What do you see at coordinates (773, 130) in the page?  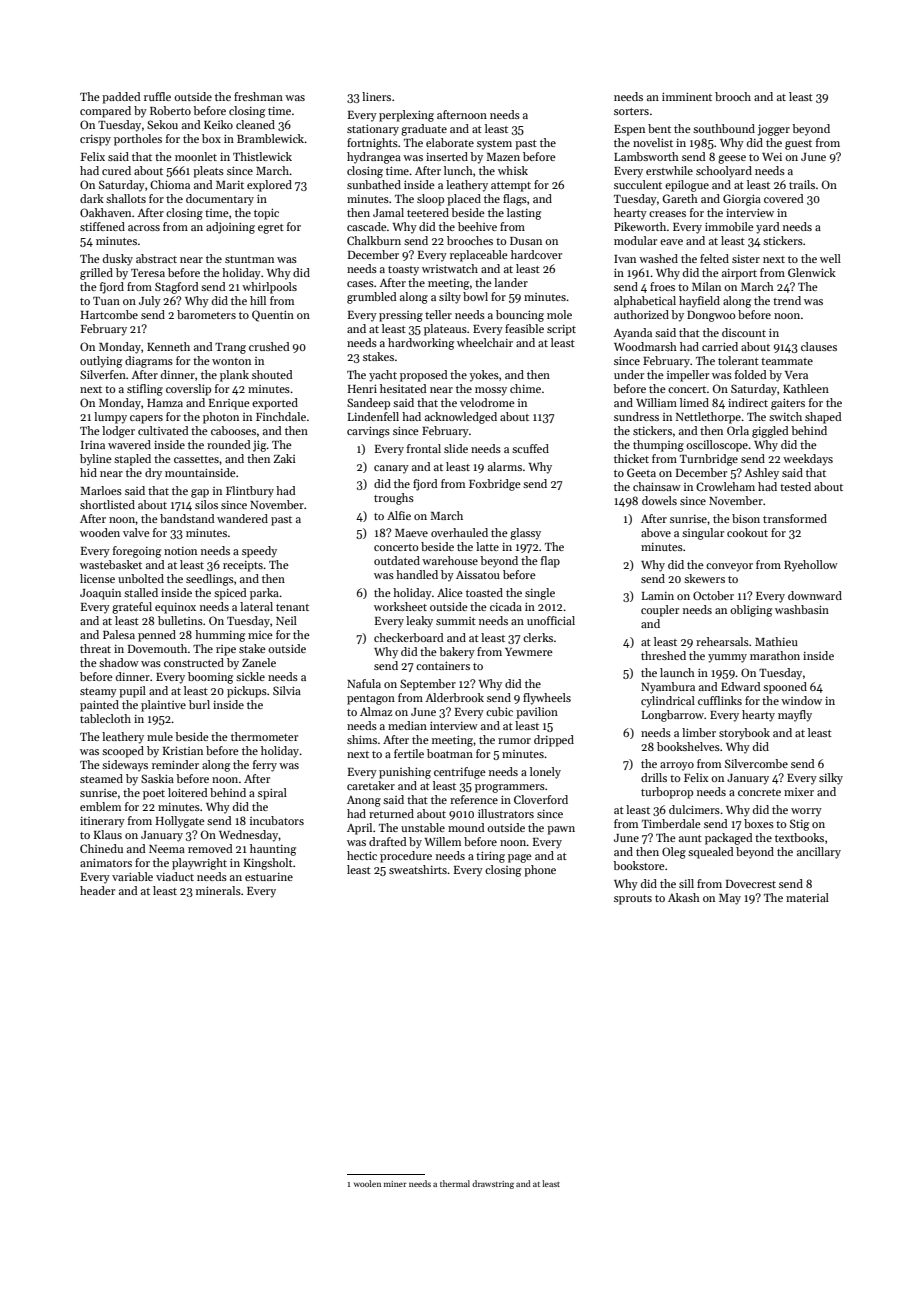 I see `jogger` at bounding box center [773, 130].
